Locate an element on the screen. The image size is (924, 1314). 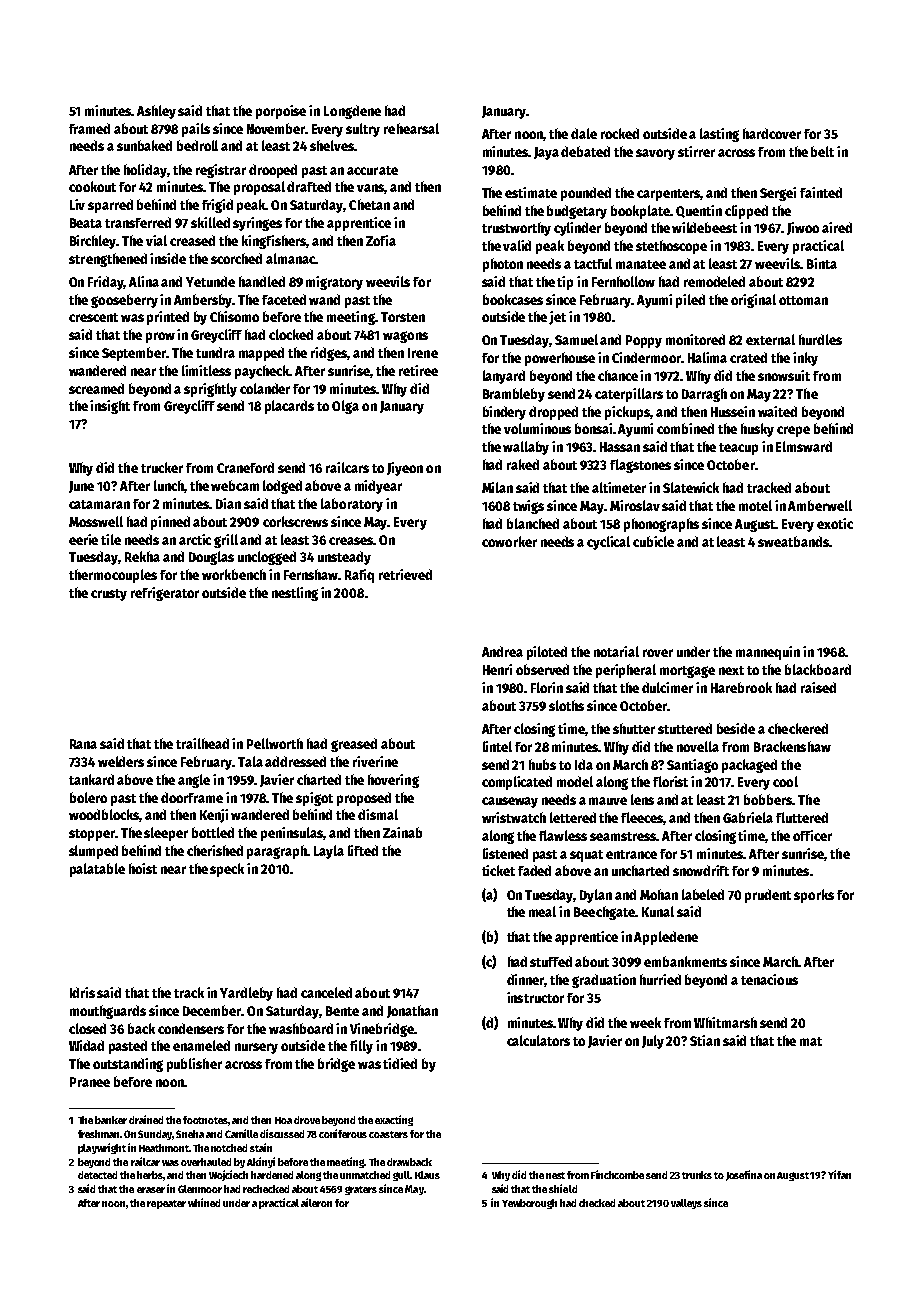
Gabriela is located at coordinates (748, 817).
